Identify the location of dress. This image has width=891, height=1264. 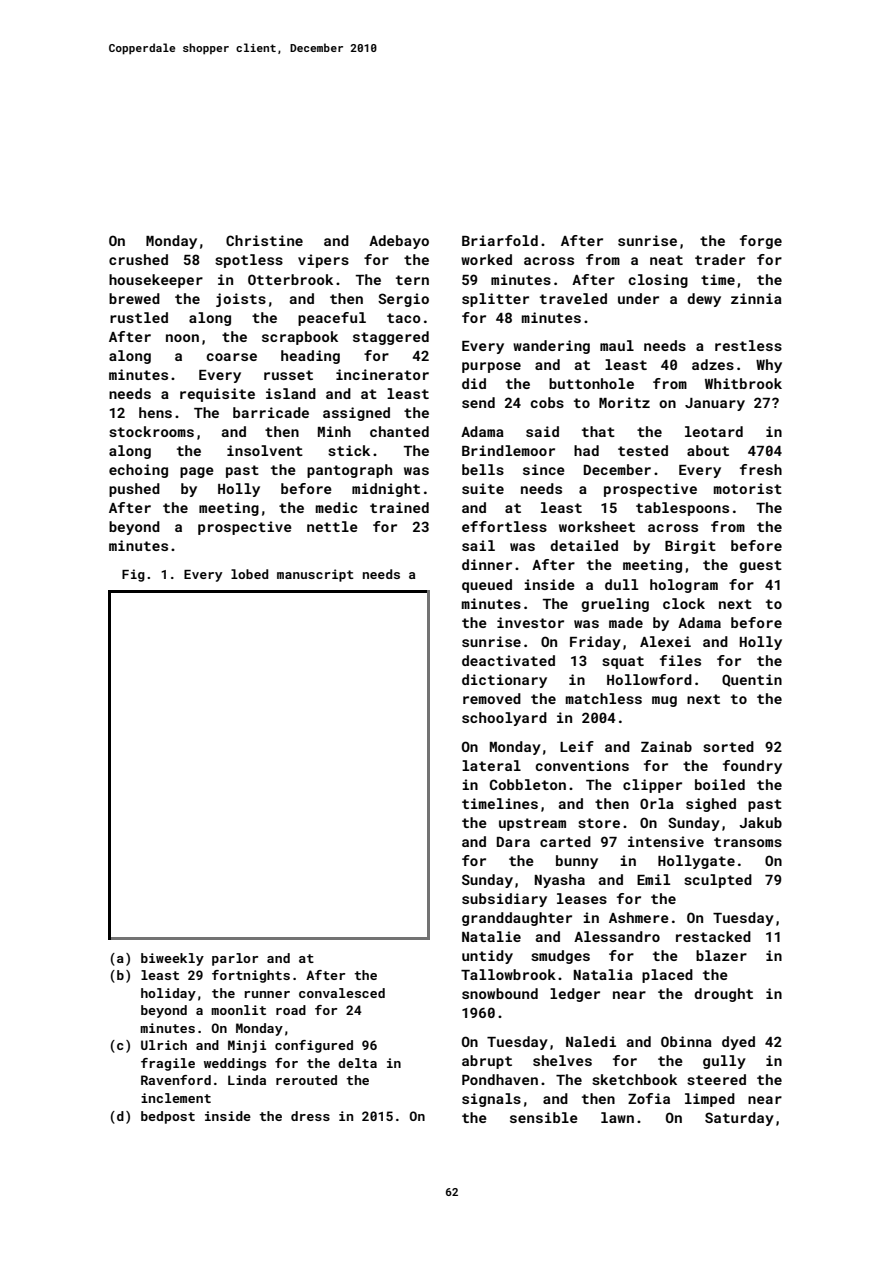
(310, 1116).
